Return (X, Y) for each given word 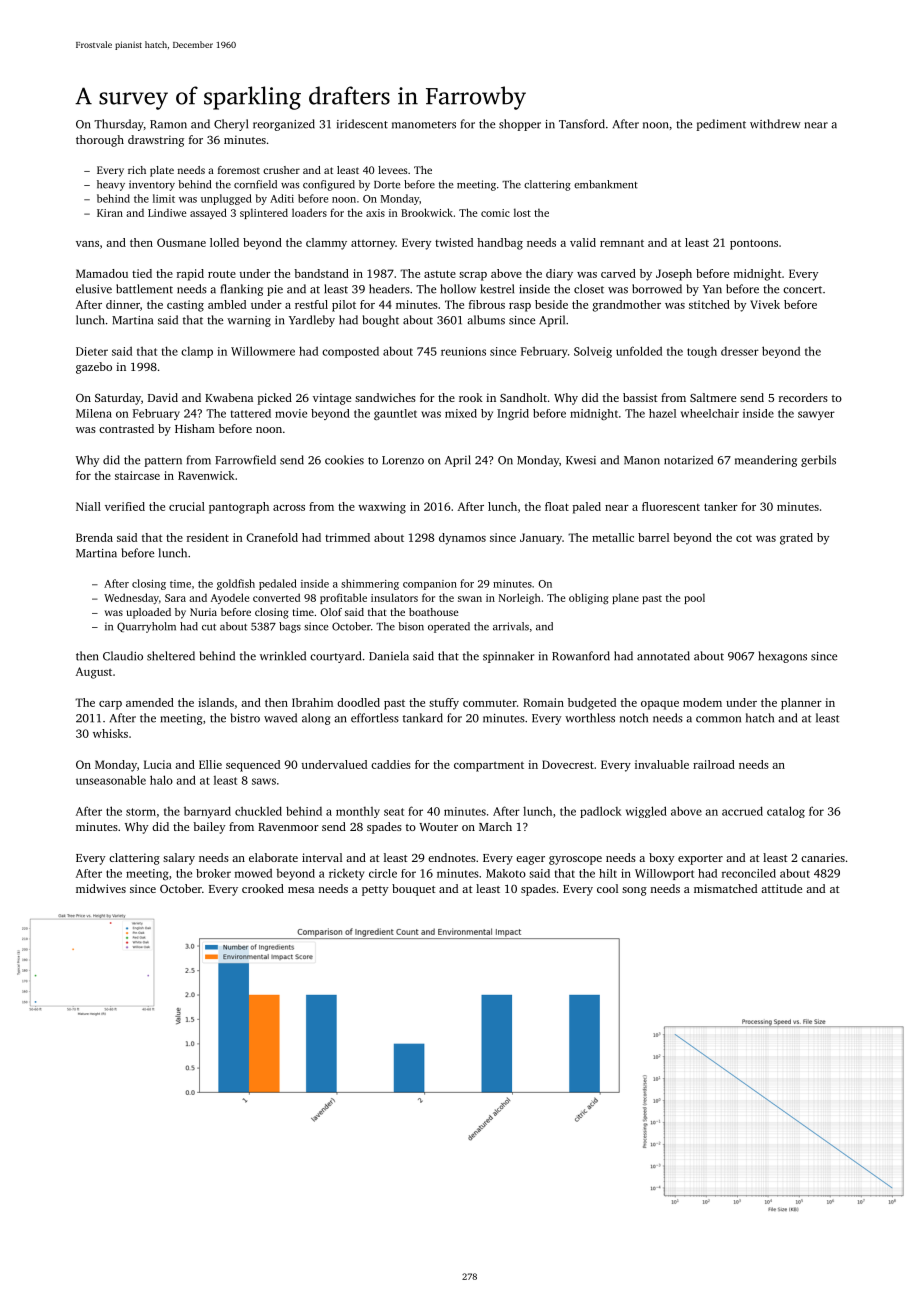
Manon (642, 460)
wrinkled (283, 656)
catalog (786, 812)
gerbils (818, 461)
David (163, 397)
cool (607, 888)
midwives (101, 888)
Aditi (282, 198)
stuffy (444, 704)
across (289, 508)
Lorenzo (403, 460)
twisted (454, 242)
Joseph (674, 275)
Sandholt (523, 397)
